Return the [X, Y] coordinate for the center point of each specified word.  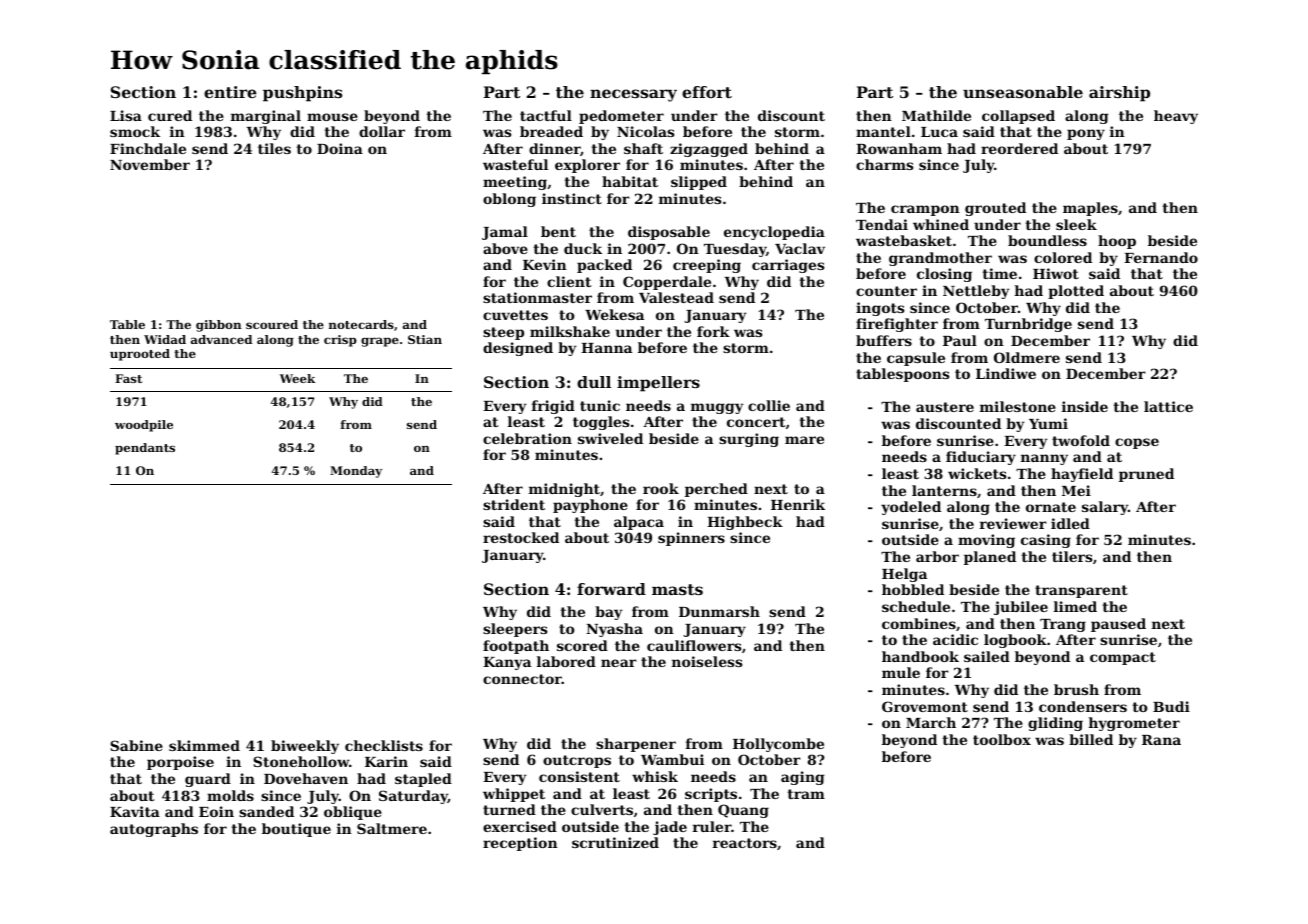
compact [1123, 658]
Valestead [676, 297]
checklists [384, 745]
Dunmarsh [719, 611]
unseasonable [1023, 92]
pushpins [302, 94]
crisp [340, 341]
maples [1090, 209]
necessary [633, 95]
